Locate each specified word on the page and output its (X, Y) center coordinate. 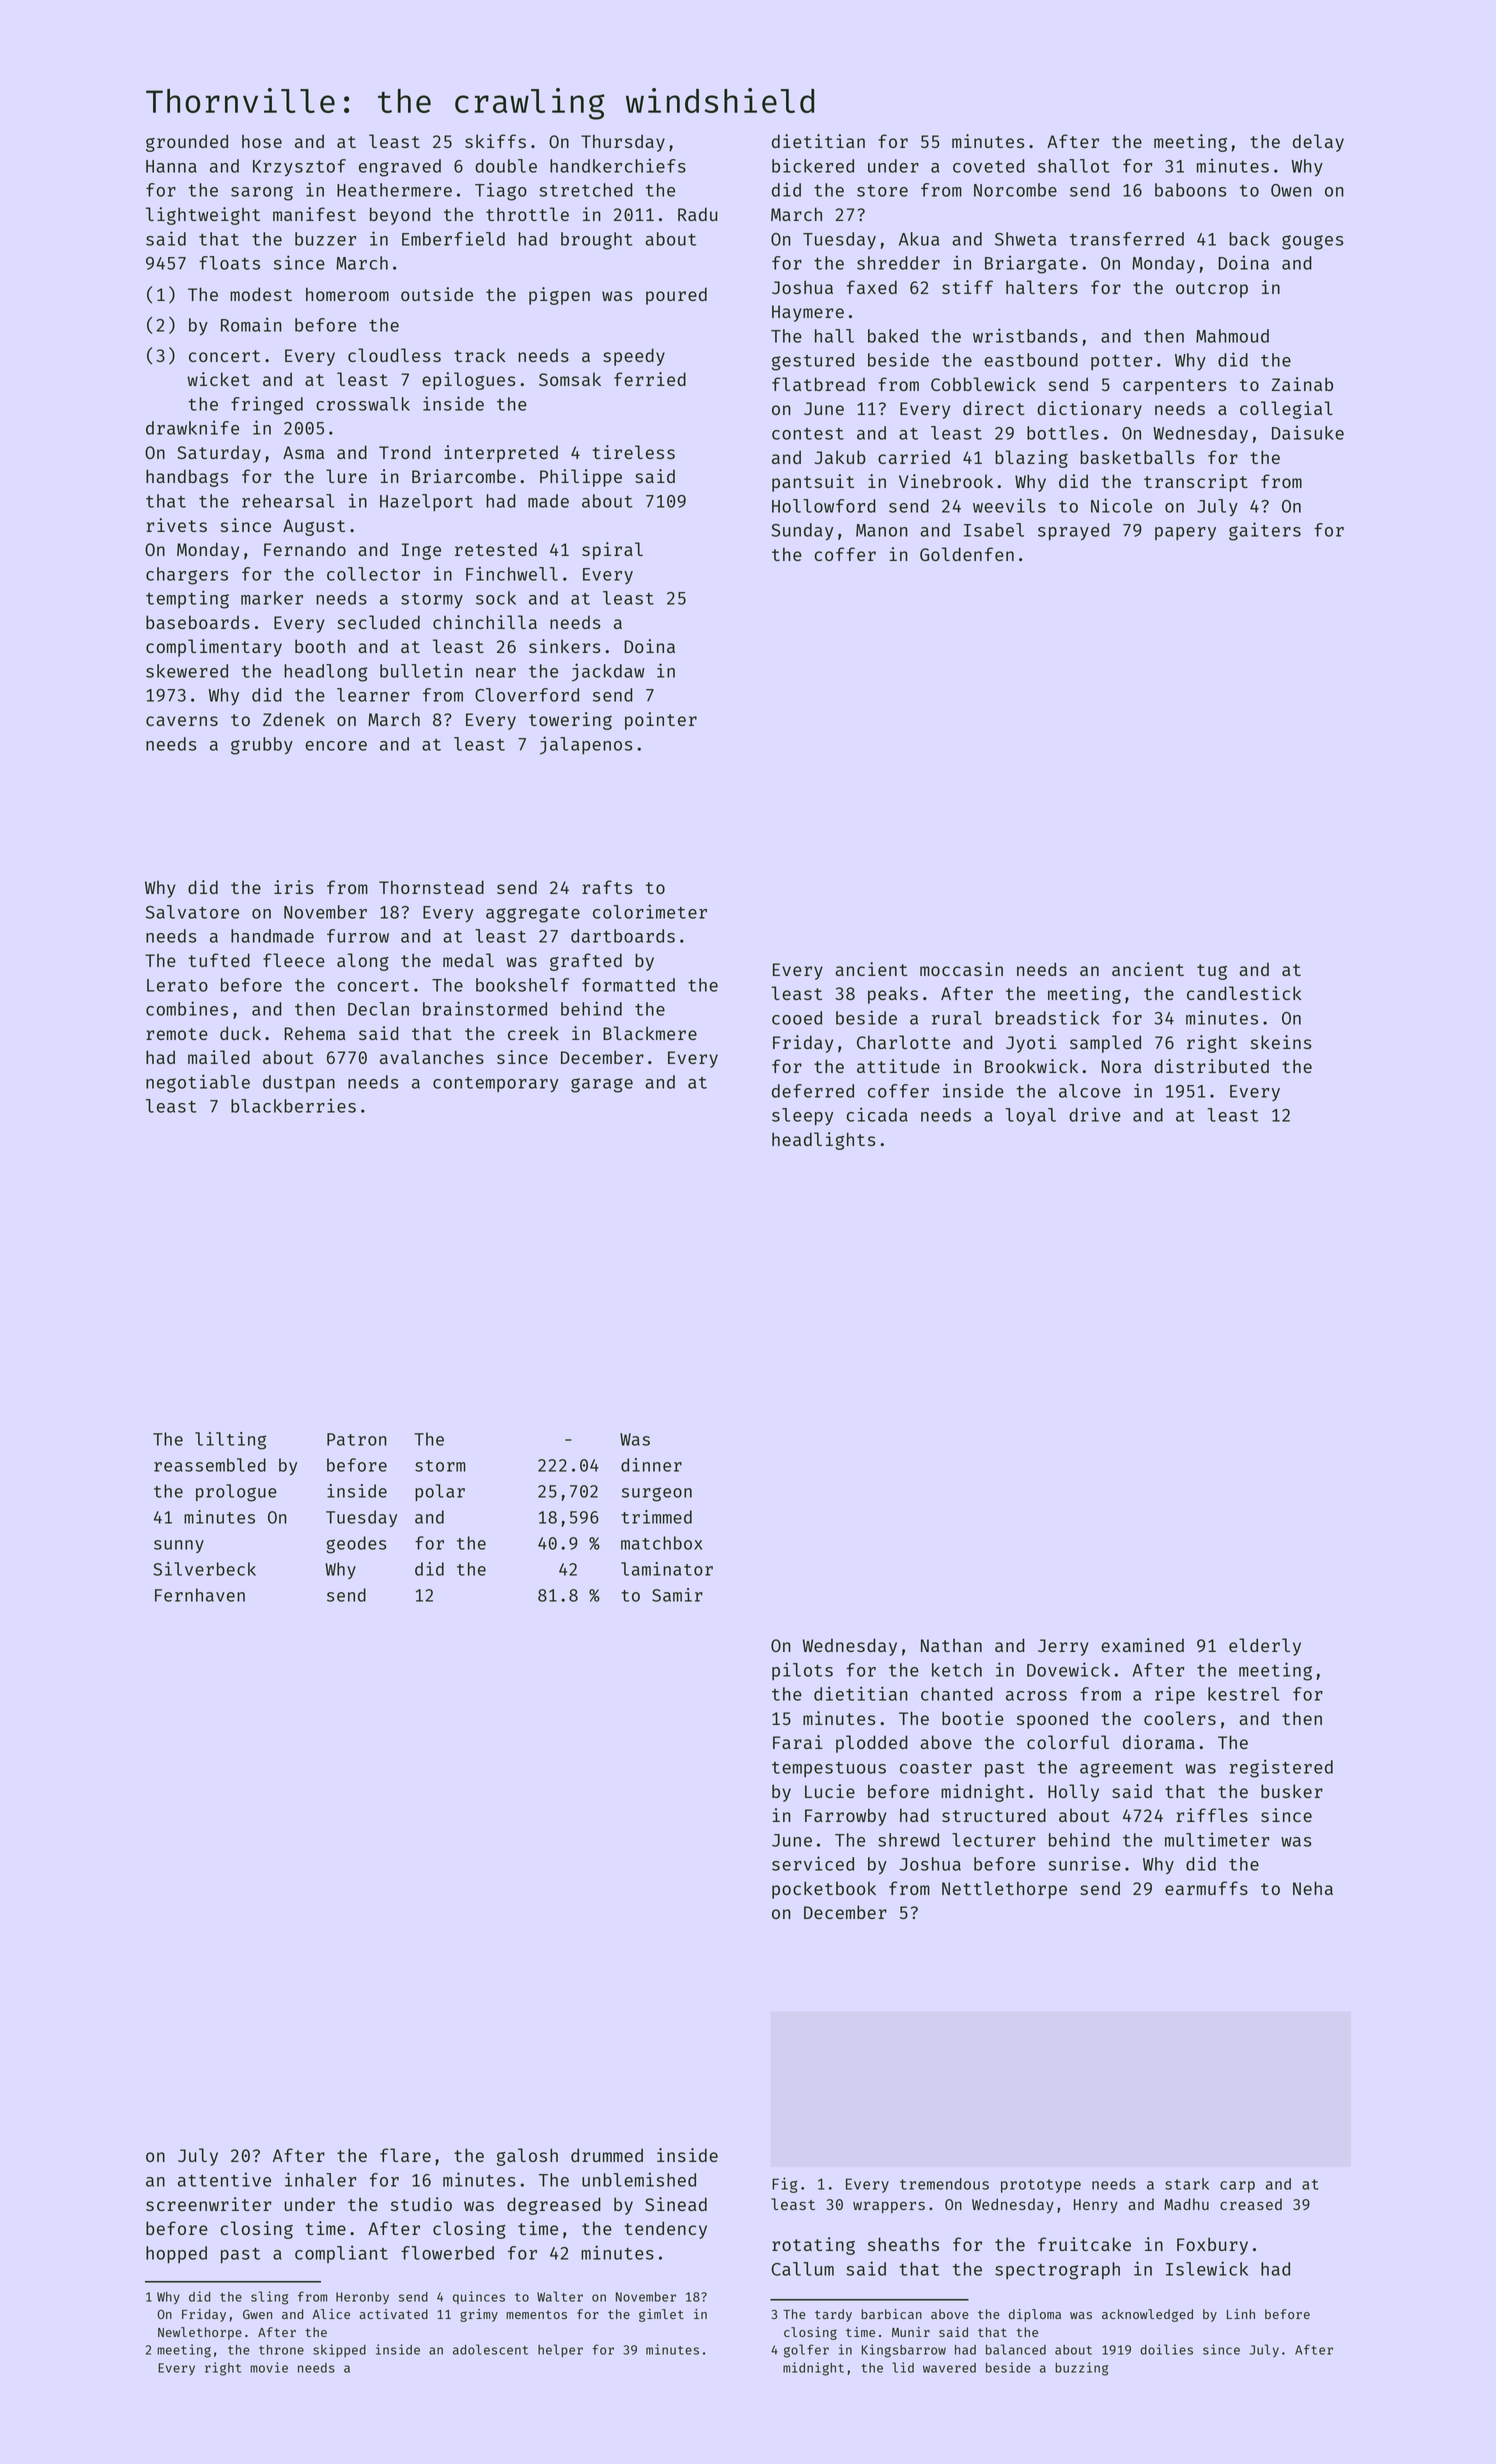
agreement (1126, 1770)
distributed (1211, 1066)
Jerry (1063, 1647)
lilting (230, 1441)
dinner (651, 1465)
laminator (667, 1569)
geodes (356, 1545)
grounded (187, 143)
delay (1318, 143)
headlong (325, 673)
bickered (813, 165)
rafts (607, 887)
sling (269, 2298)
